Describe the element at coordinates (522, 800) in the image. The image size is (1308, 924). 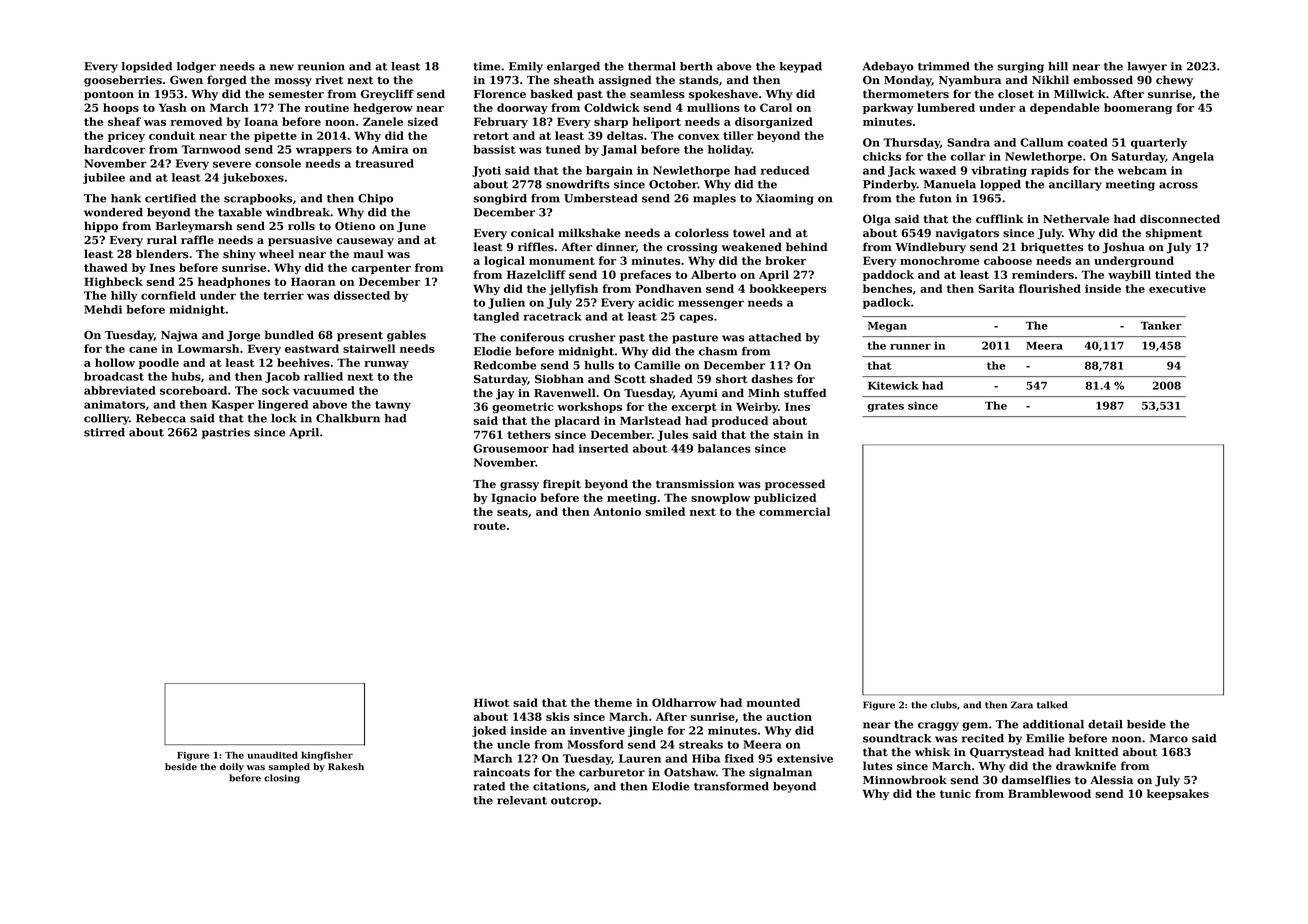
I see `relevant` at that location.
